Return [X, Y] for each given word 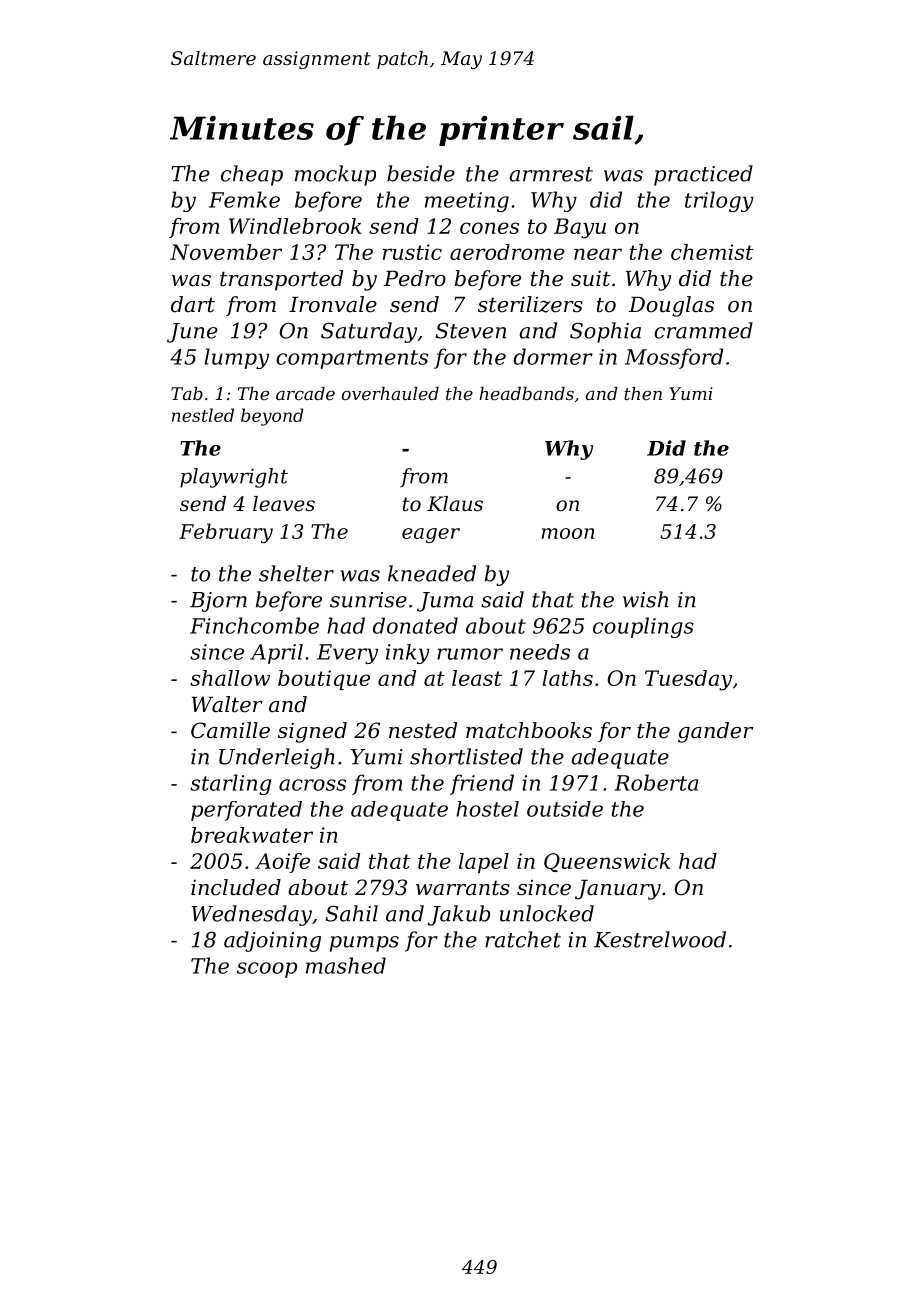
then [643, 393]
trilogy [719, 201]
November [226, 252]
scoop [267, 970]
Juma [445, 602]
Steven [471, 330]
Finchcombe [254, 625]
